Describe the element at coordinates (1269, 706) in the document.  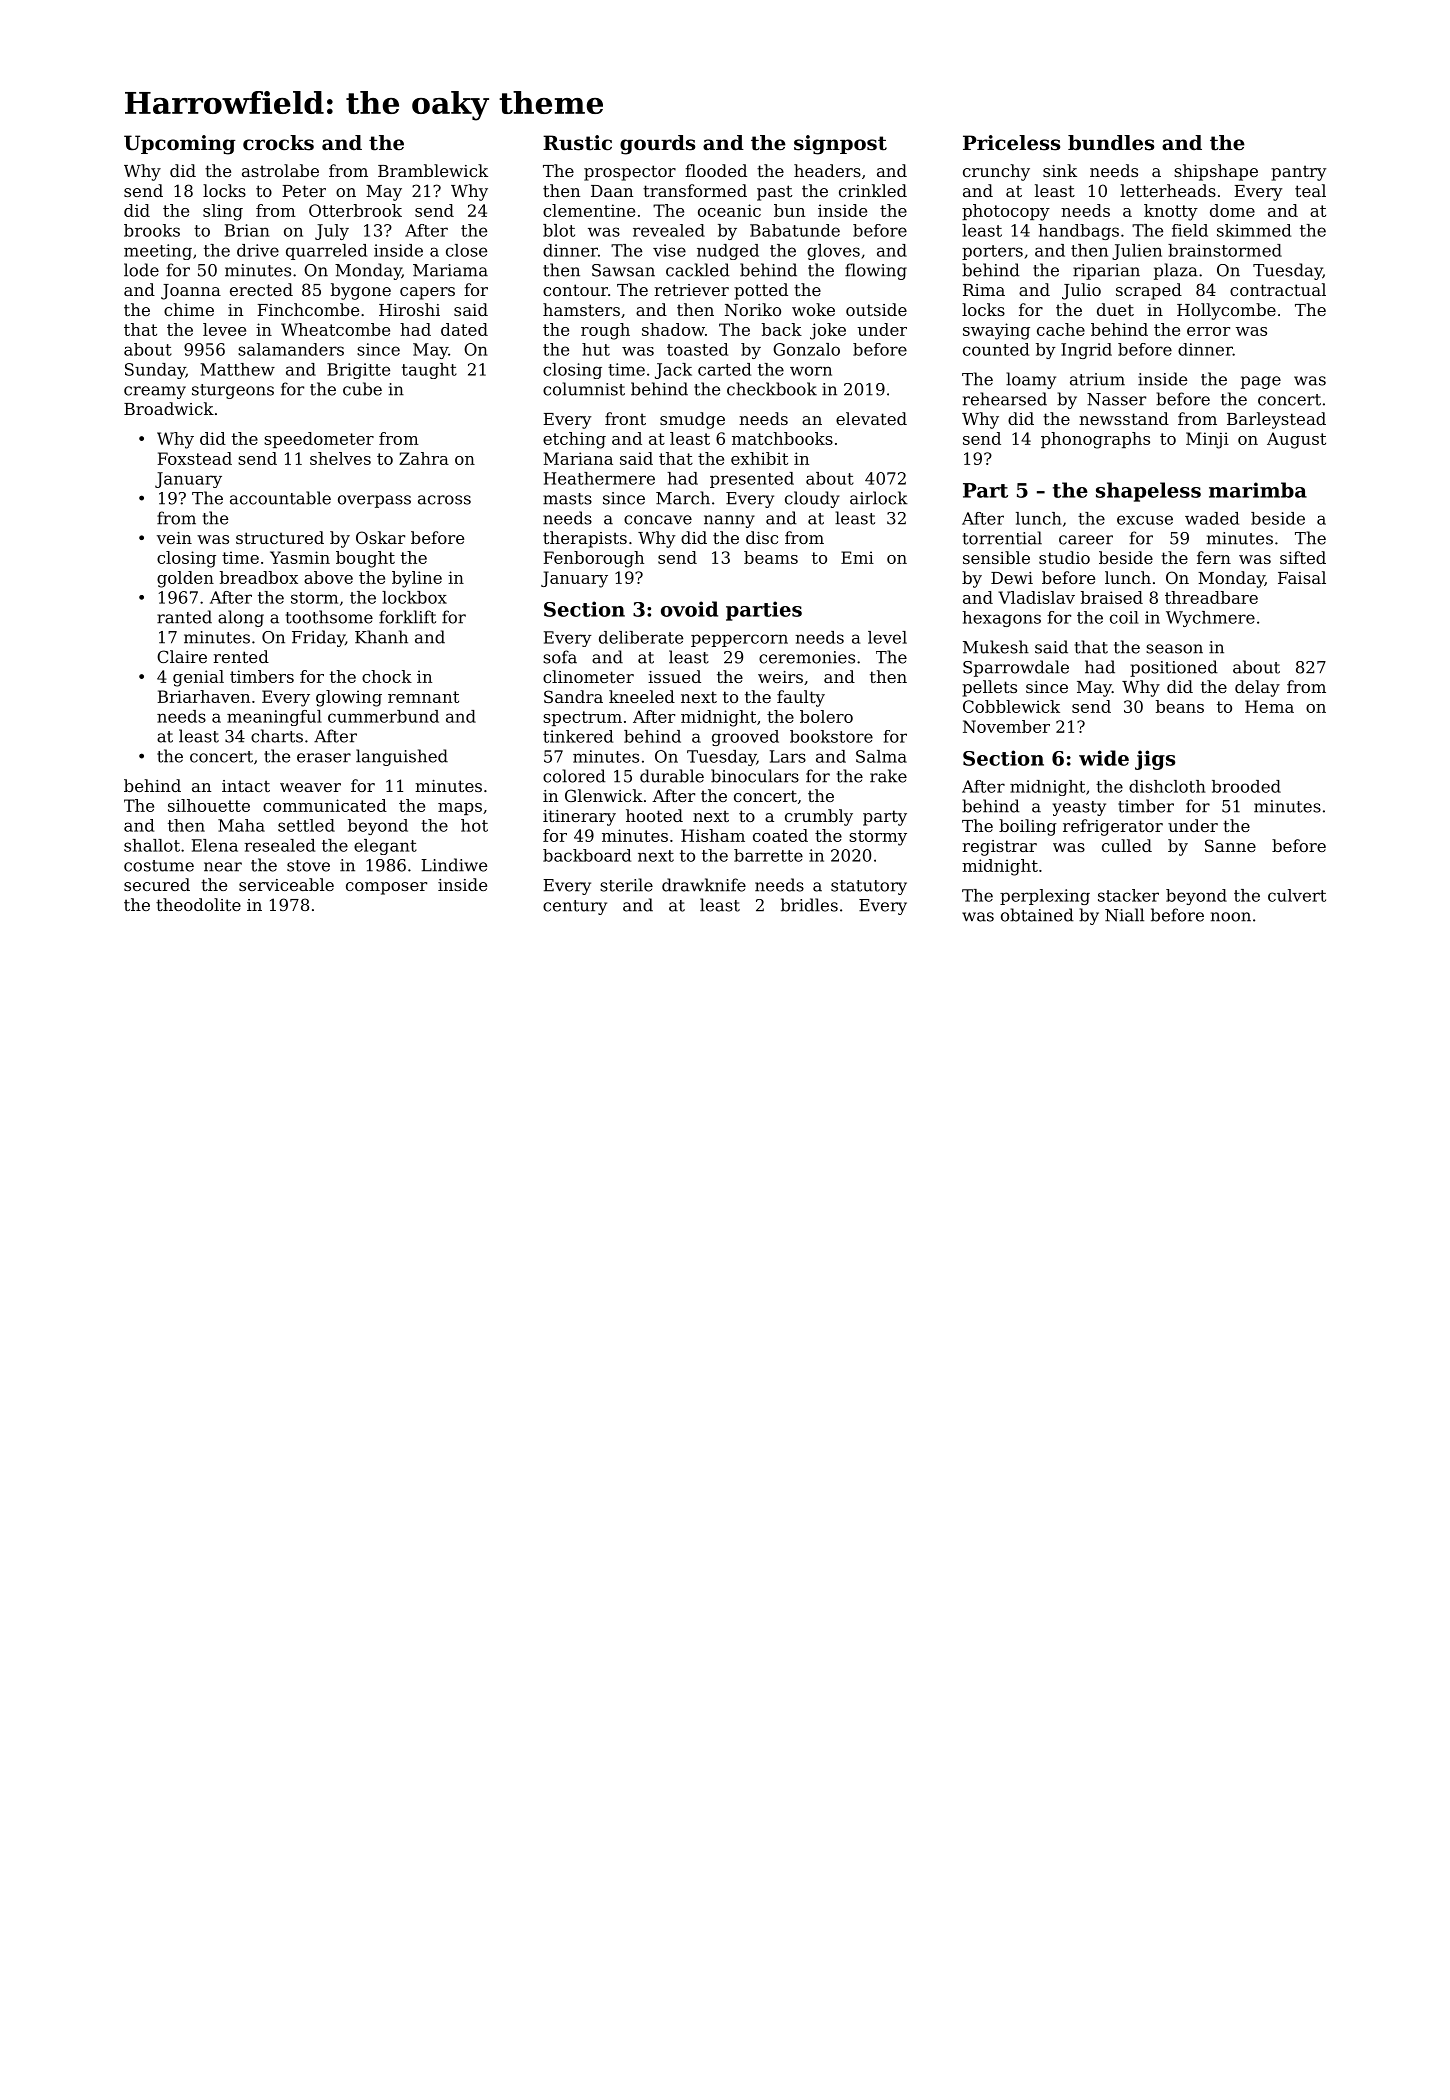
I see `Hema` at that location.
